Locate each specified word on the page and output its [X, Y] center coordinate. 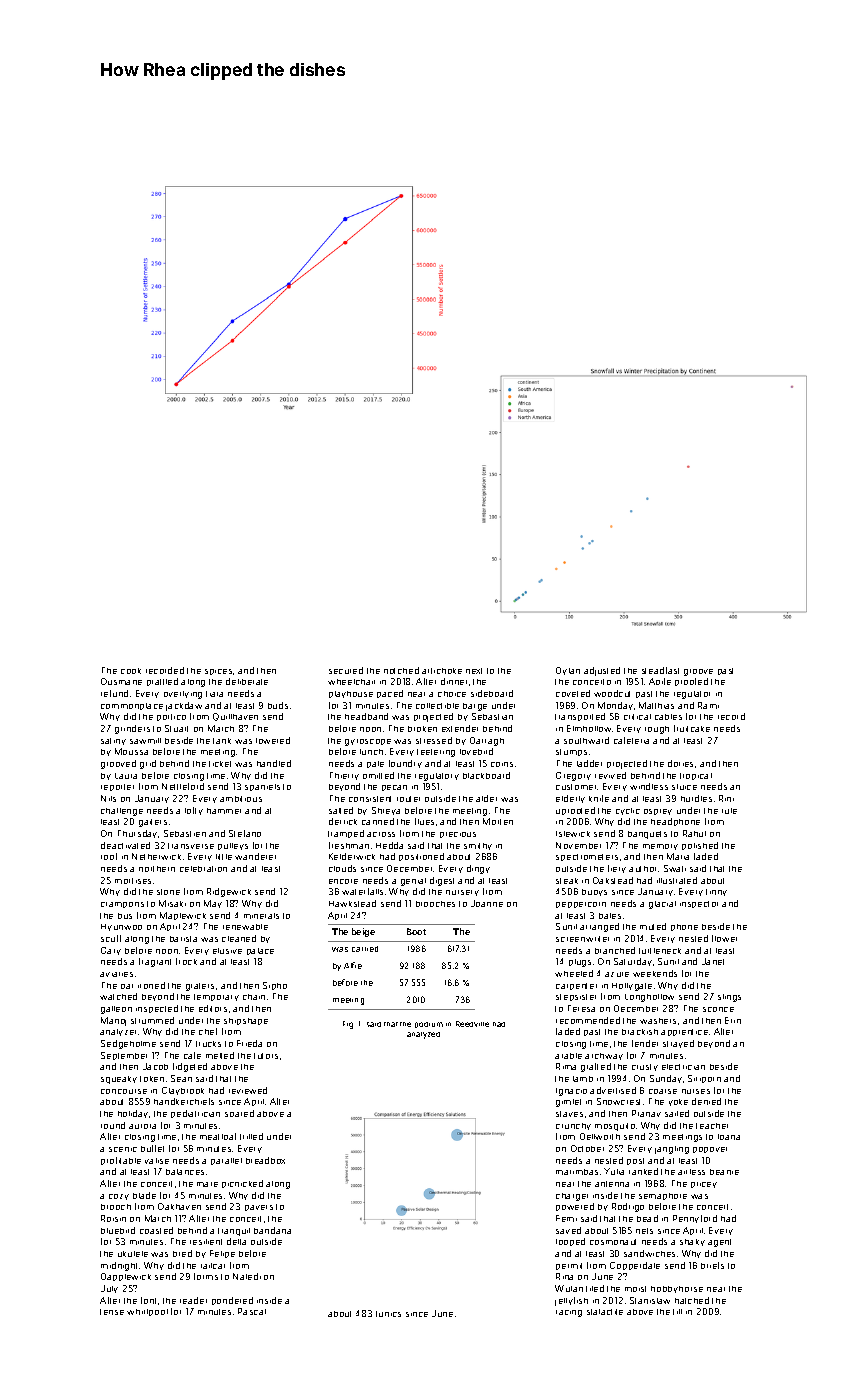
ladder [589, 763]
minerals [261, 916]
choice [452, 694]
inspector [699, 904]
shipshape [246, 1021]
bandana [272, 1230]
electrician [683, 1067]
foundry [405, 764]
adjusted [602, 671]
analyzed [423, 1035]
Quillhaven [235, 717]
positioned [421, 857]
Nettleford [183, 786]
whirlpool [147, 1312]
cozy [119, 1197]
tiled [595, 1288]
